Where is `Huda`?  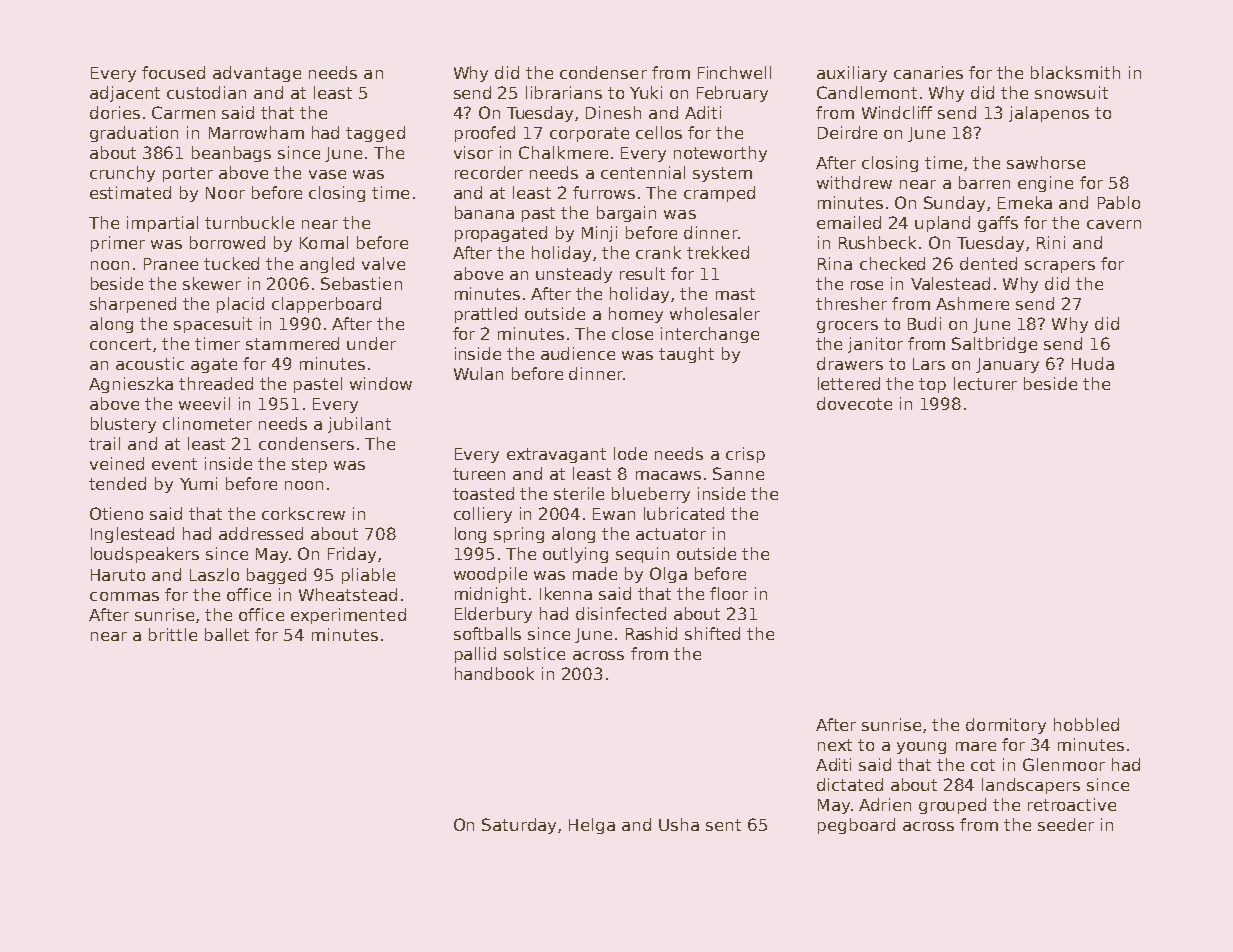 Huda is located at coordinates (1093, 363).
